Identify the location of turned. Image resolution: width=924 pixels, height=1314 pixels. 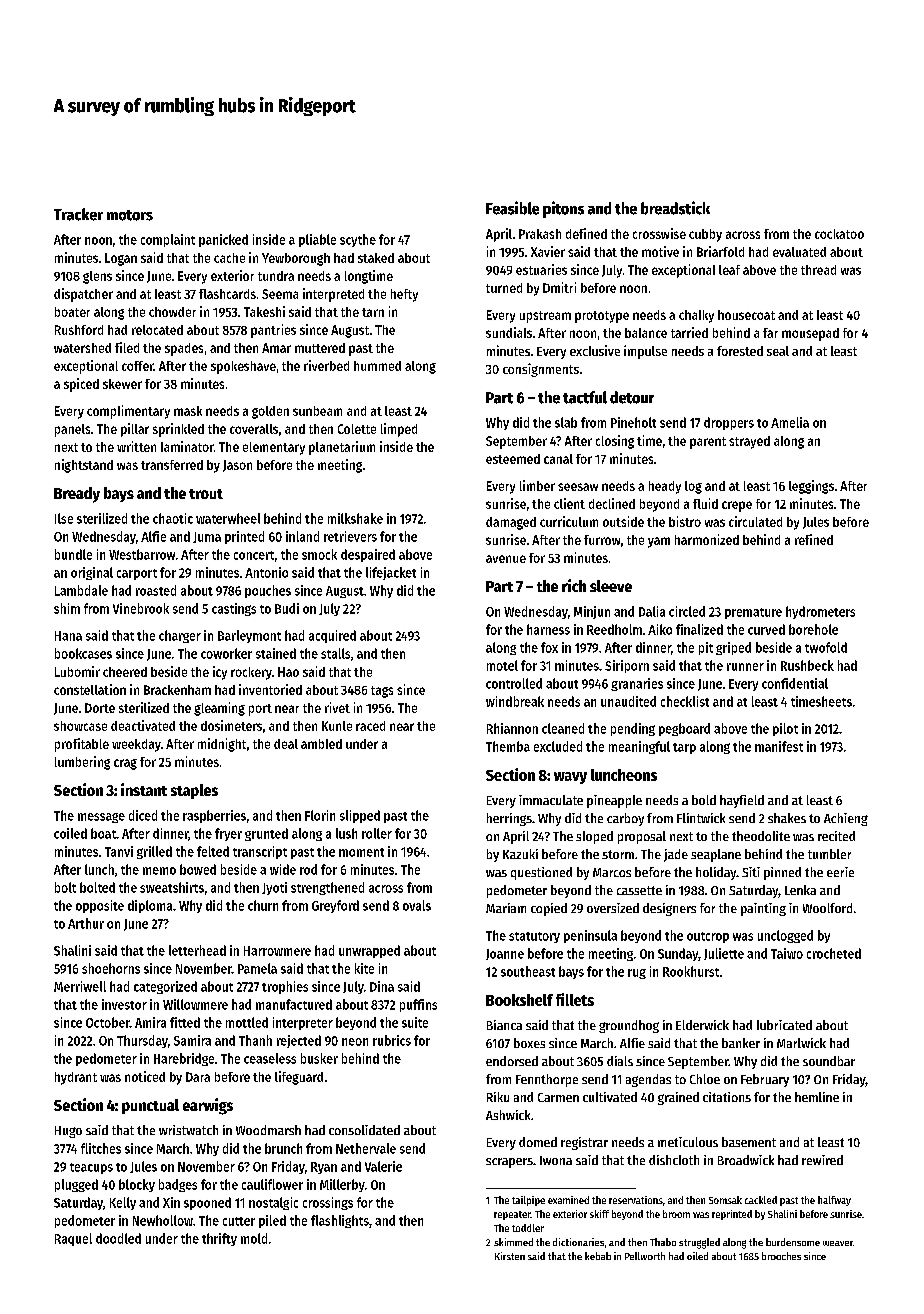
(504, 288).
